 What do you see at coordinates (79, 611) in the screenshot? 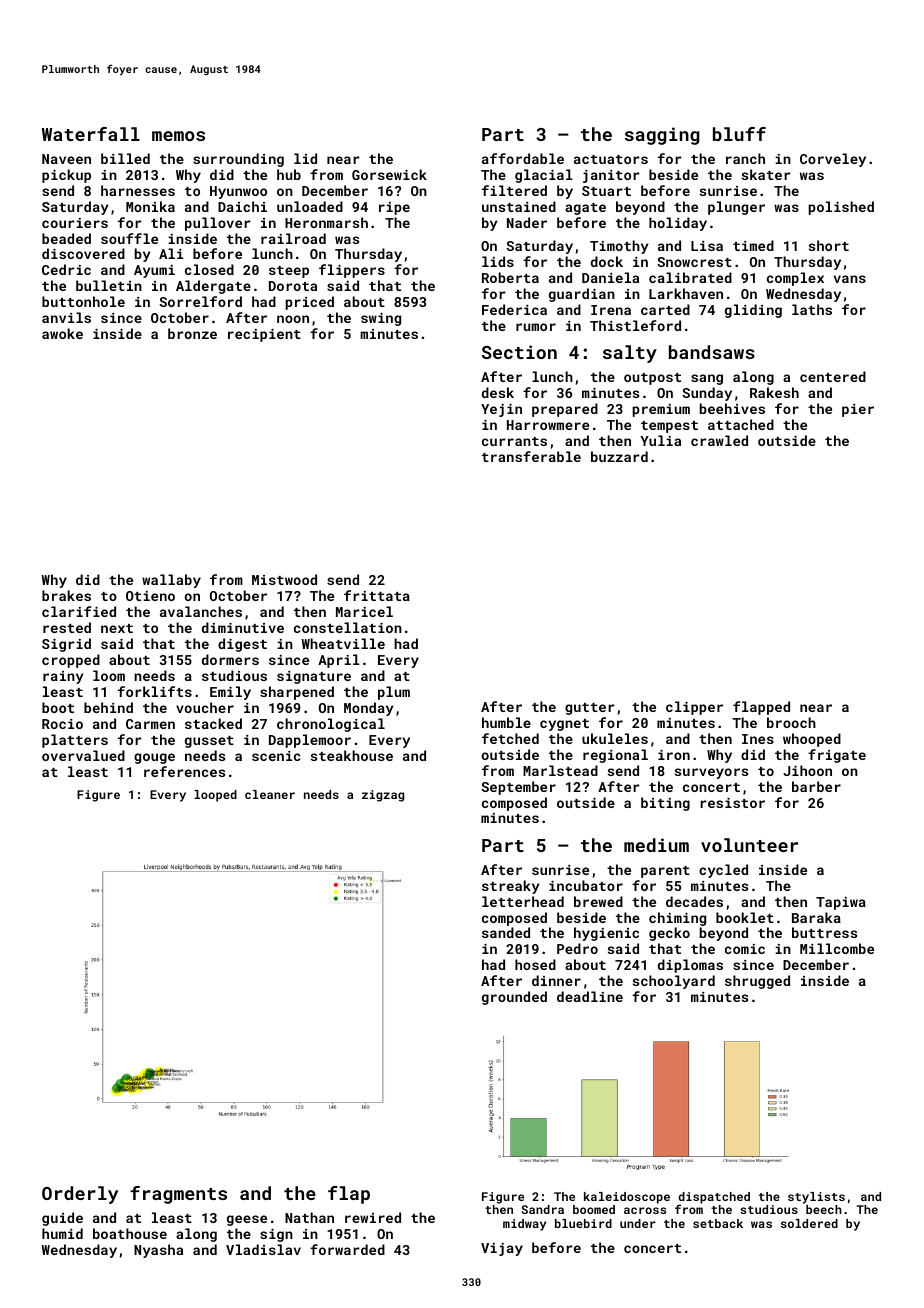
I see `clarified` at bounding box center [79, 611].
